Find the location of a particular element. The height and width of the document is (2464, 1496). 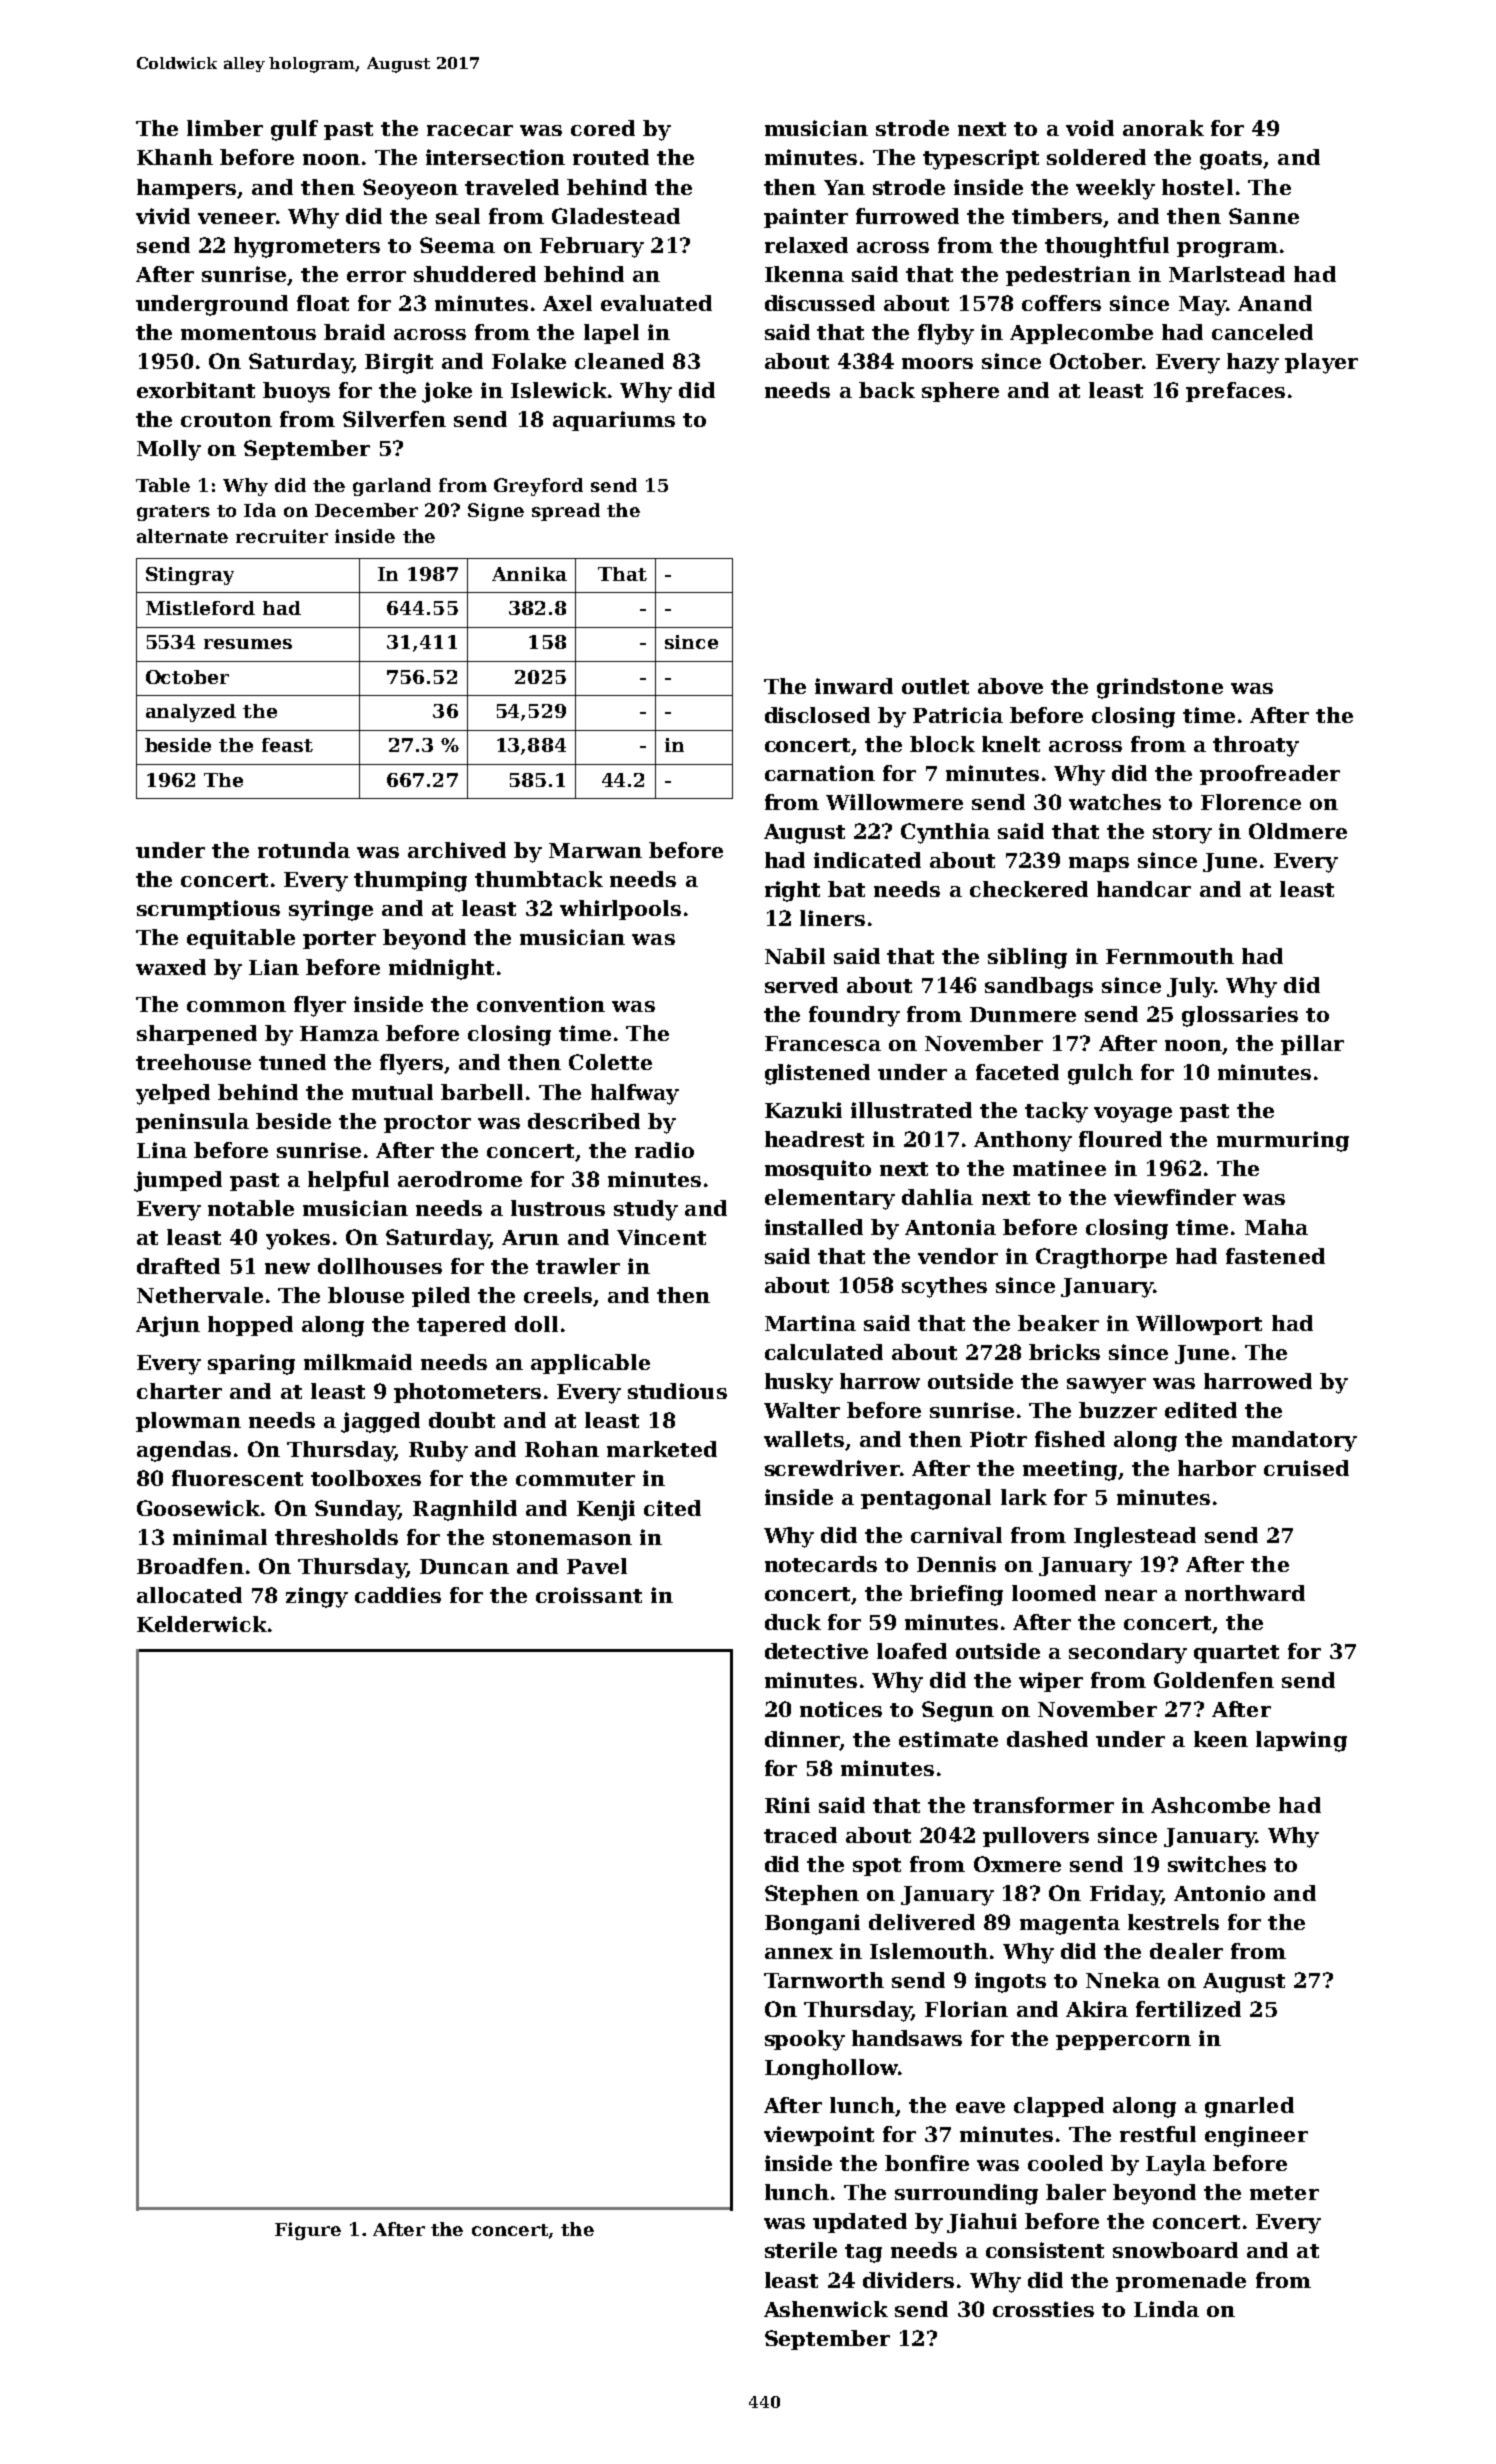

Figure is located at coordinates (308, 2231).
